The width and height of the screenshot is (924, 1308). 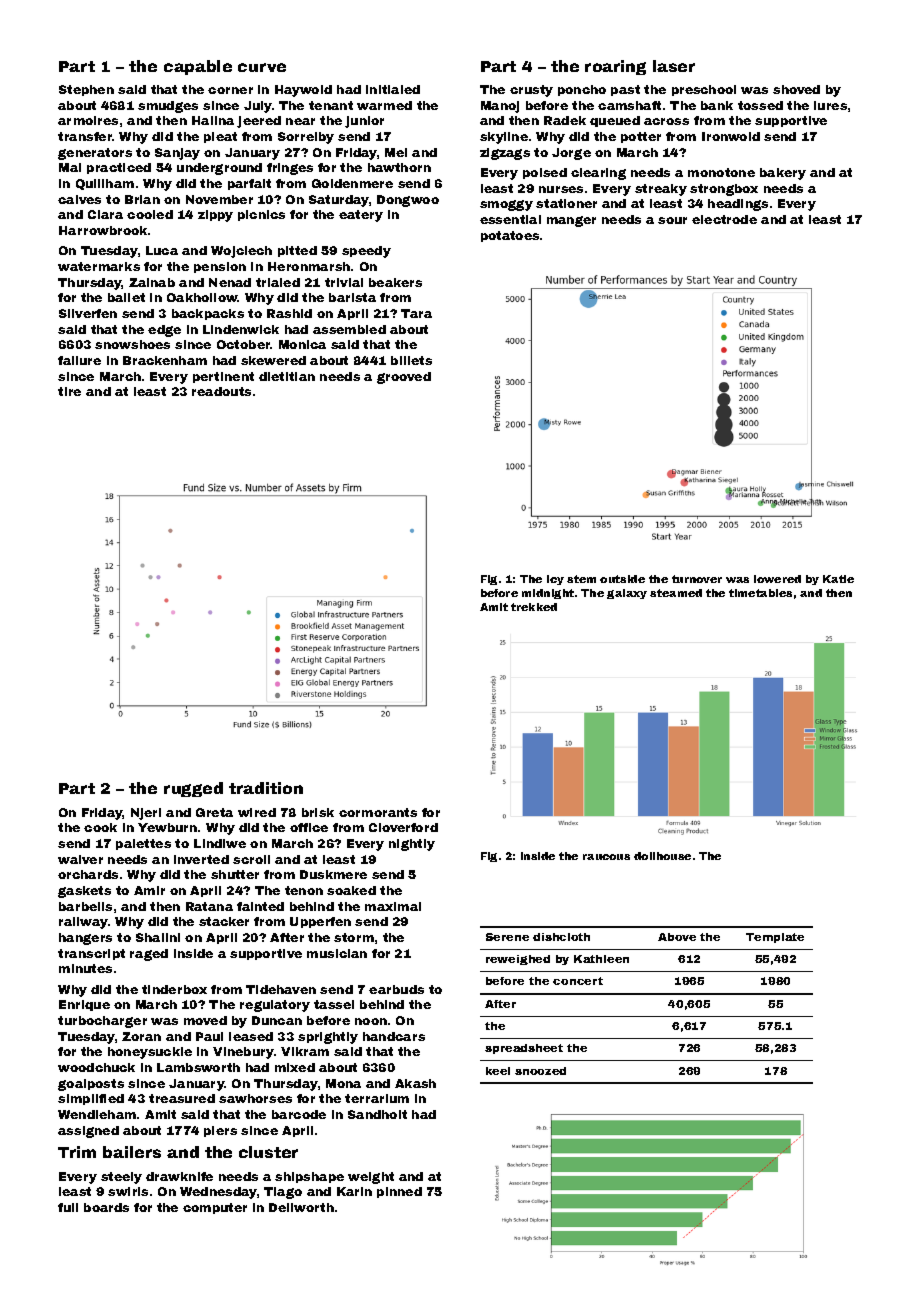 What do you see at coordinates (100, 827) in the screenshot?
I see `cook` at bounding box center [100, 827].
